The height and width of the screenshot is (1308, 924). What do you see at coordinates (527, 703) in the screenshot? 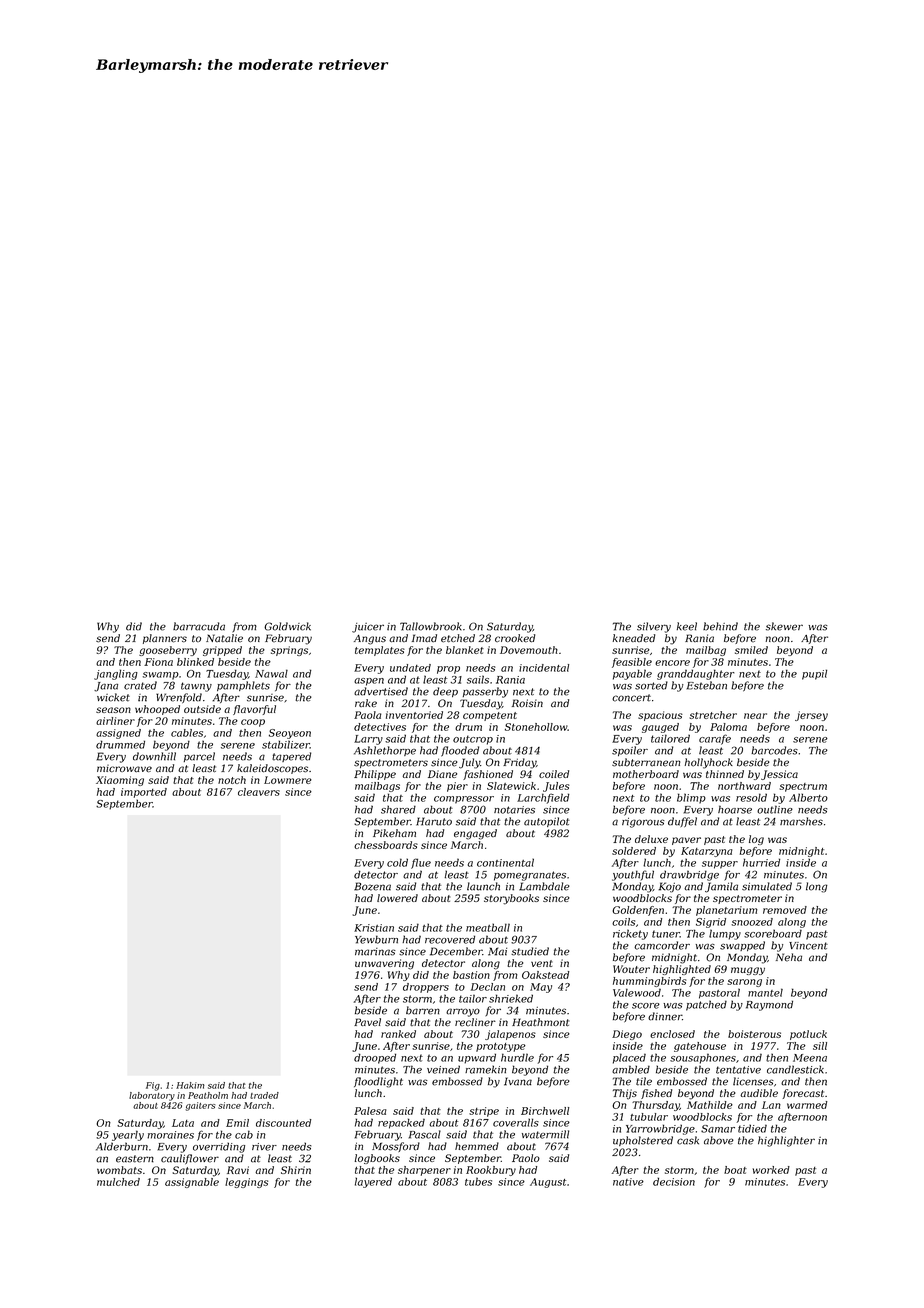
I see `Roisin` at bounding box center [527, 703].
